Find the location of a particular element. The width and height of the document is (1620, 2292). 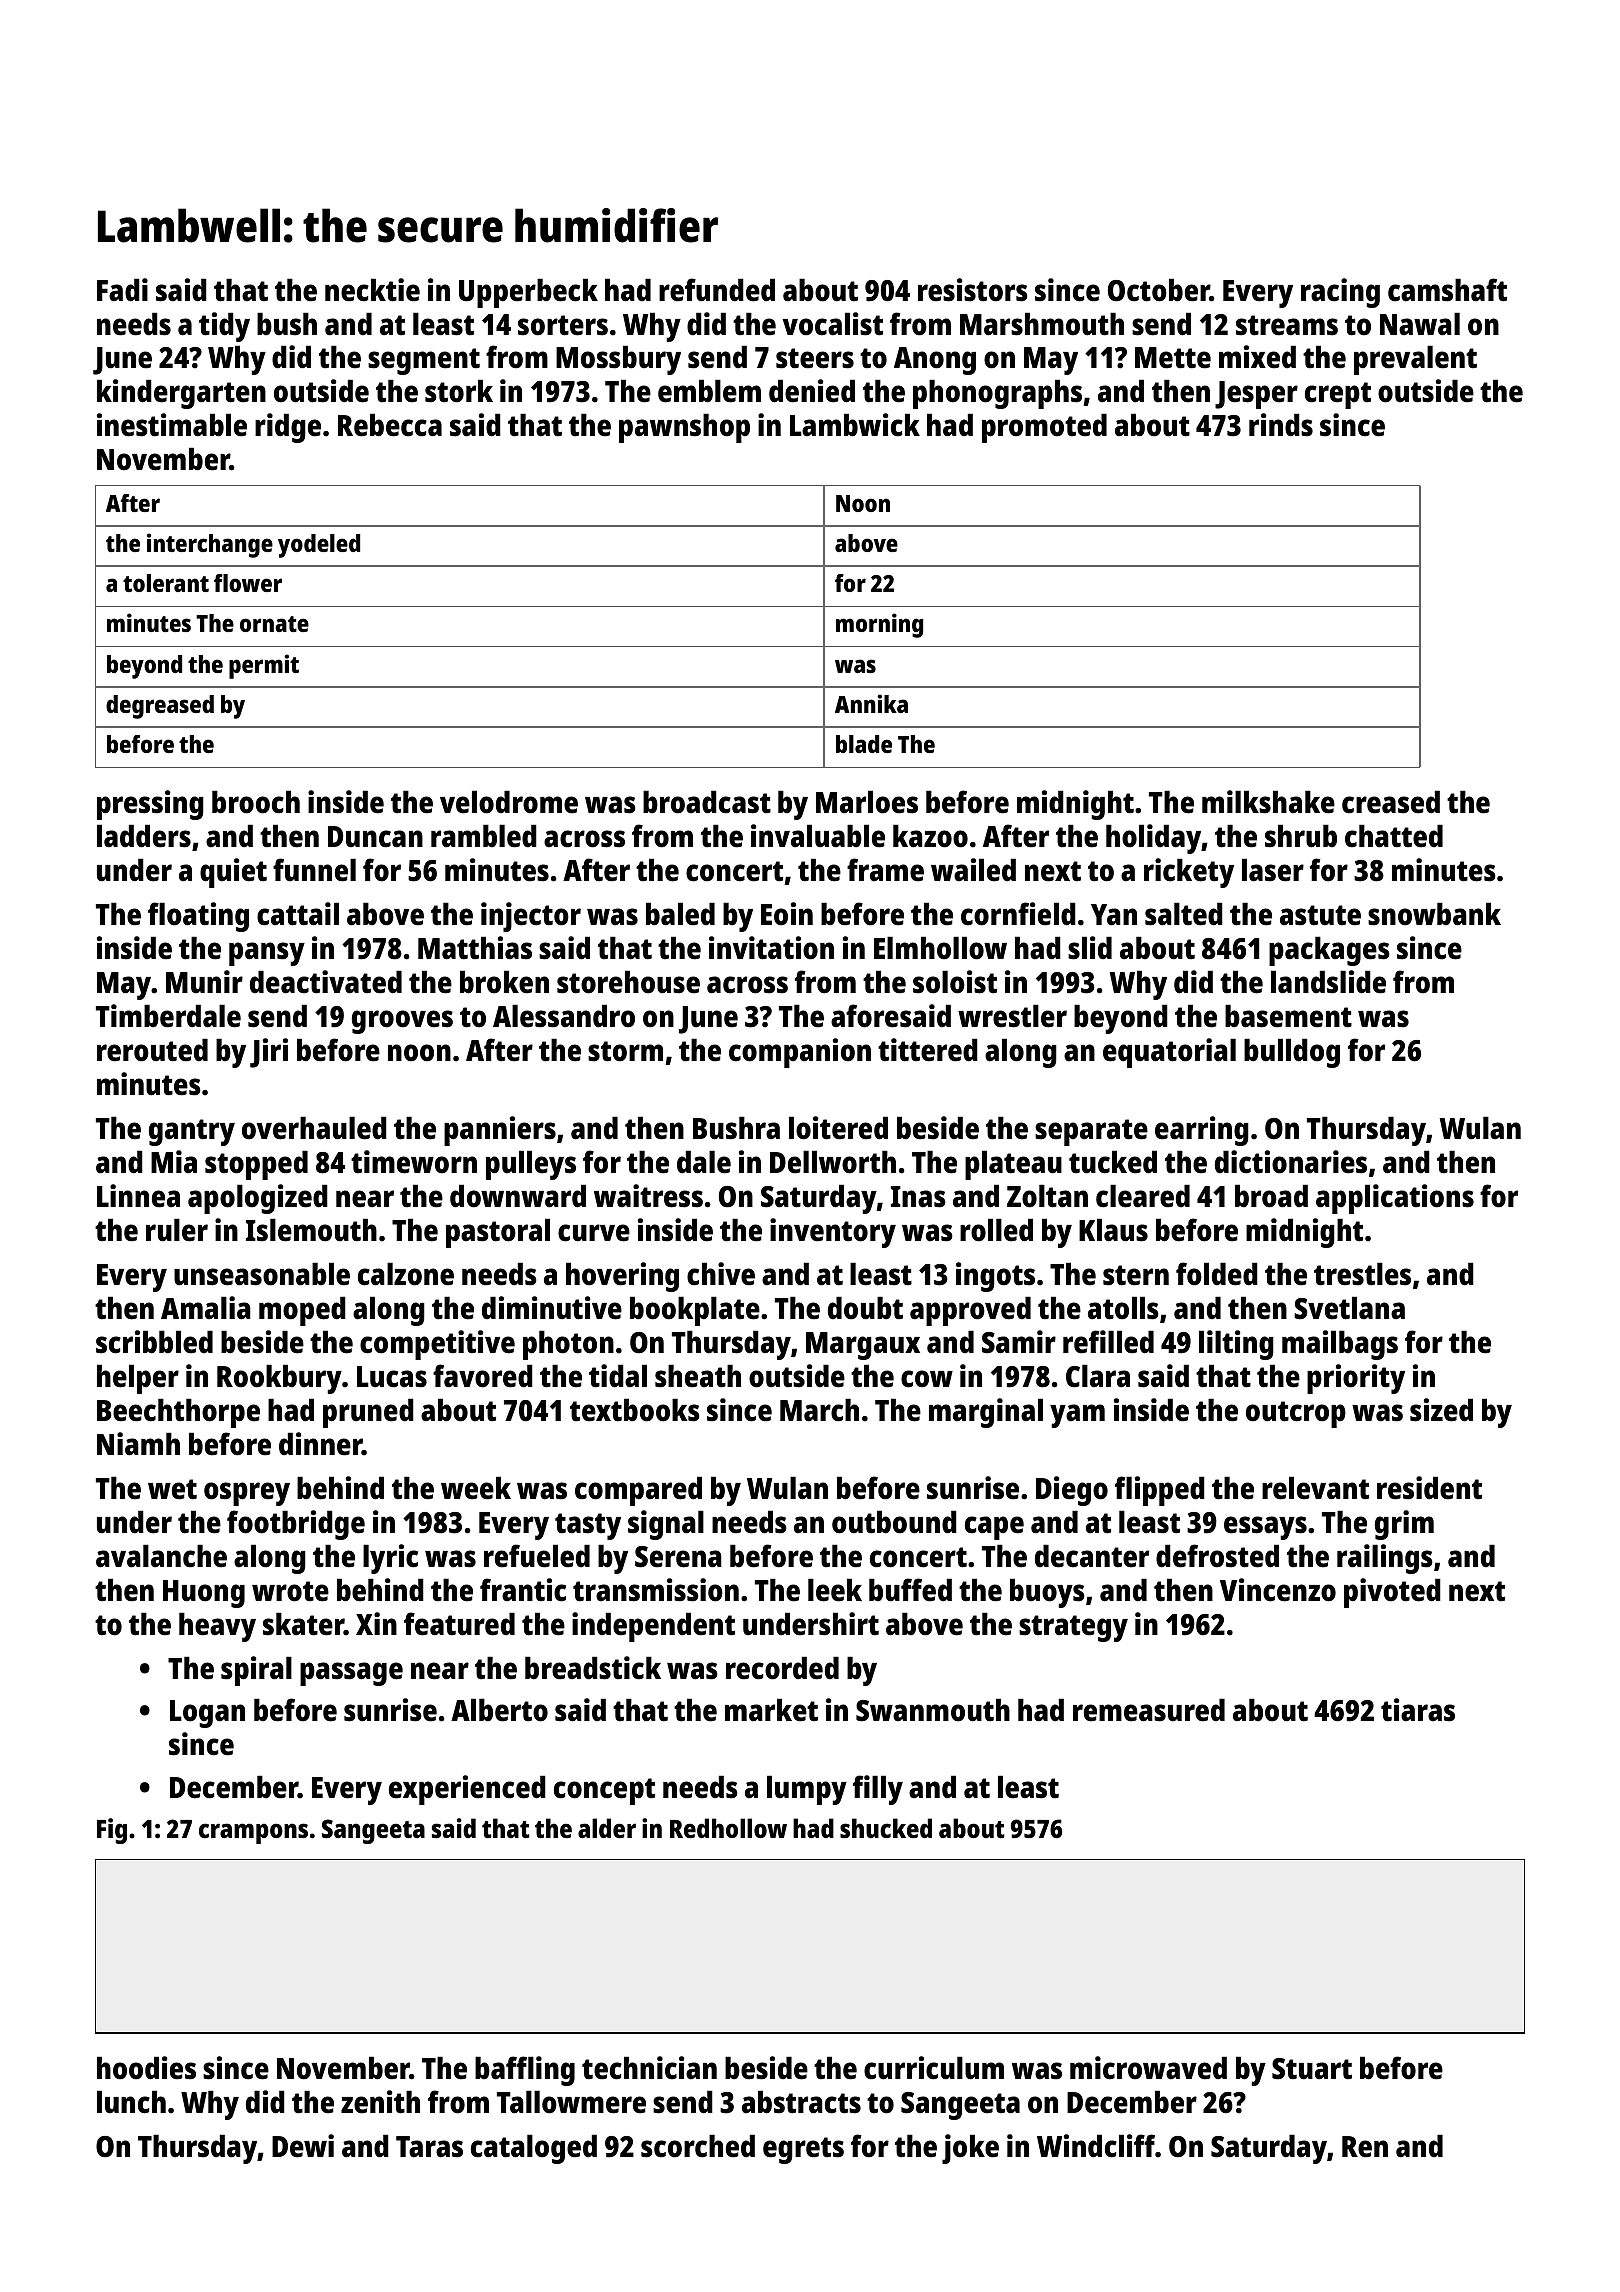

refunded is located at coordinates (717, 290).
